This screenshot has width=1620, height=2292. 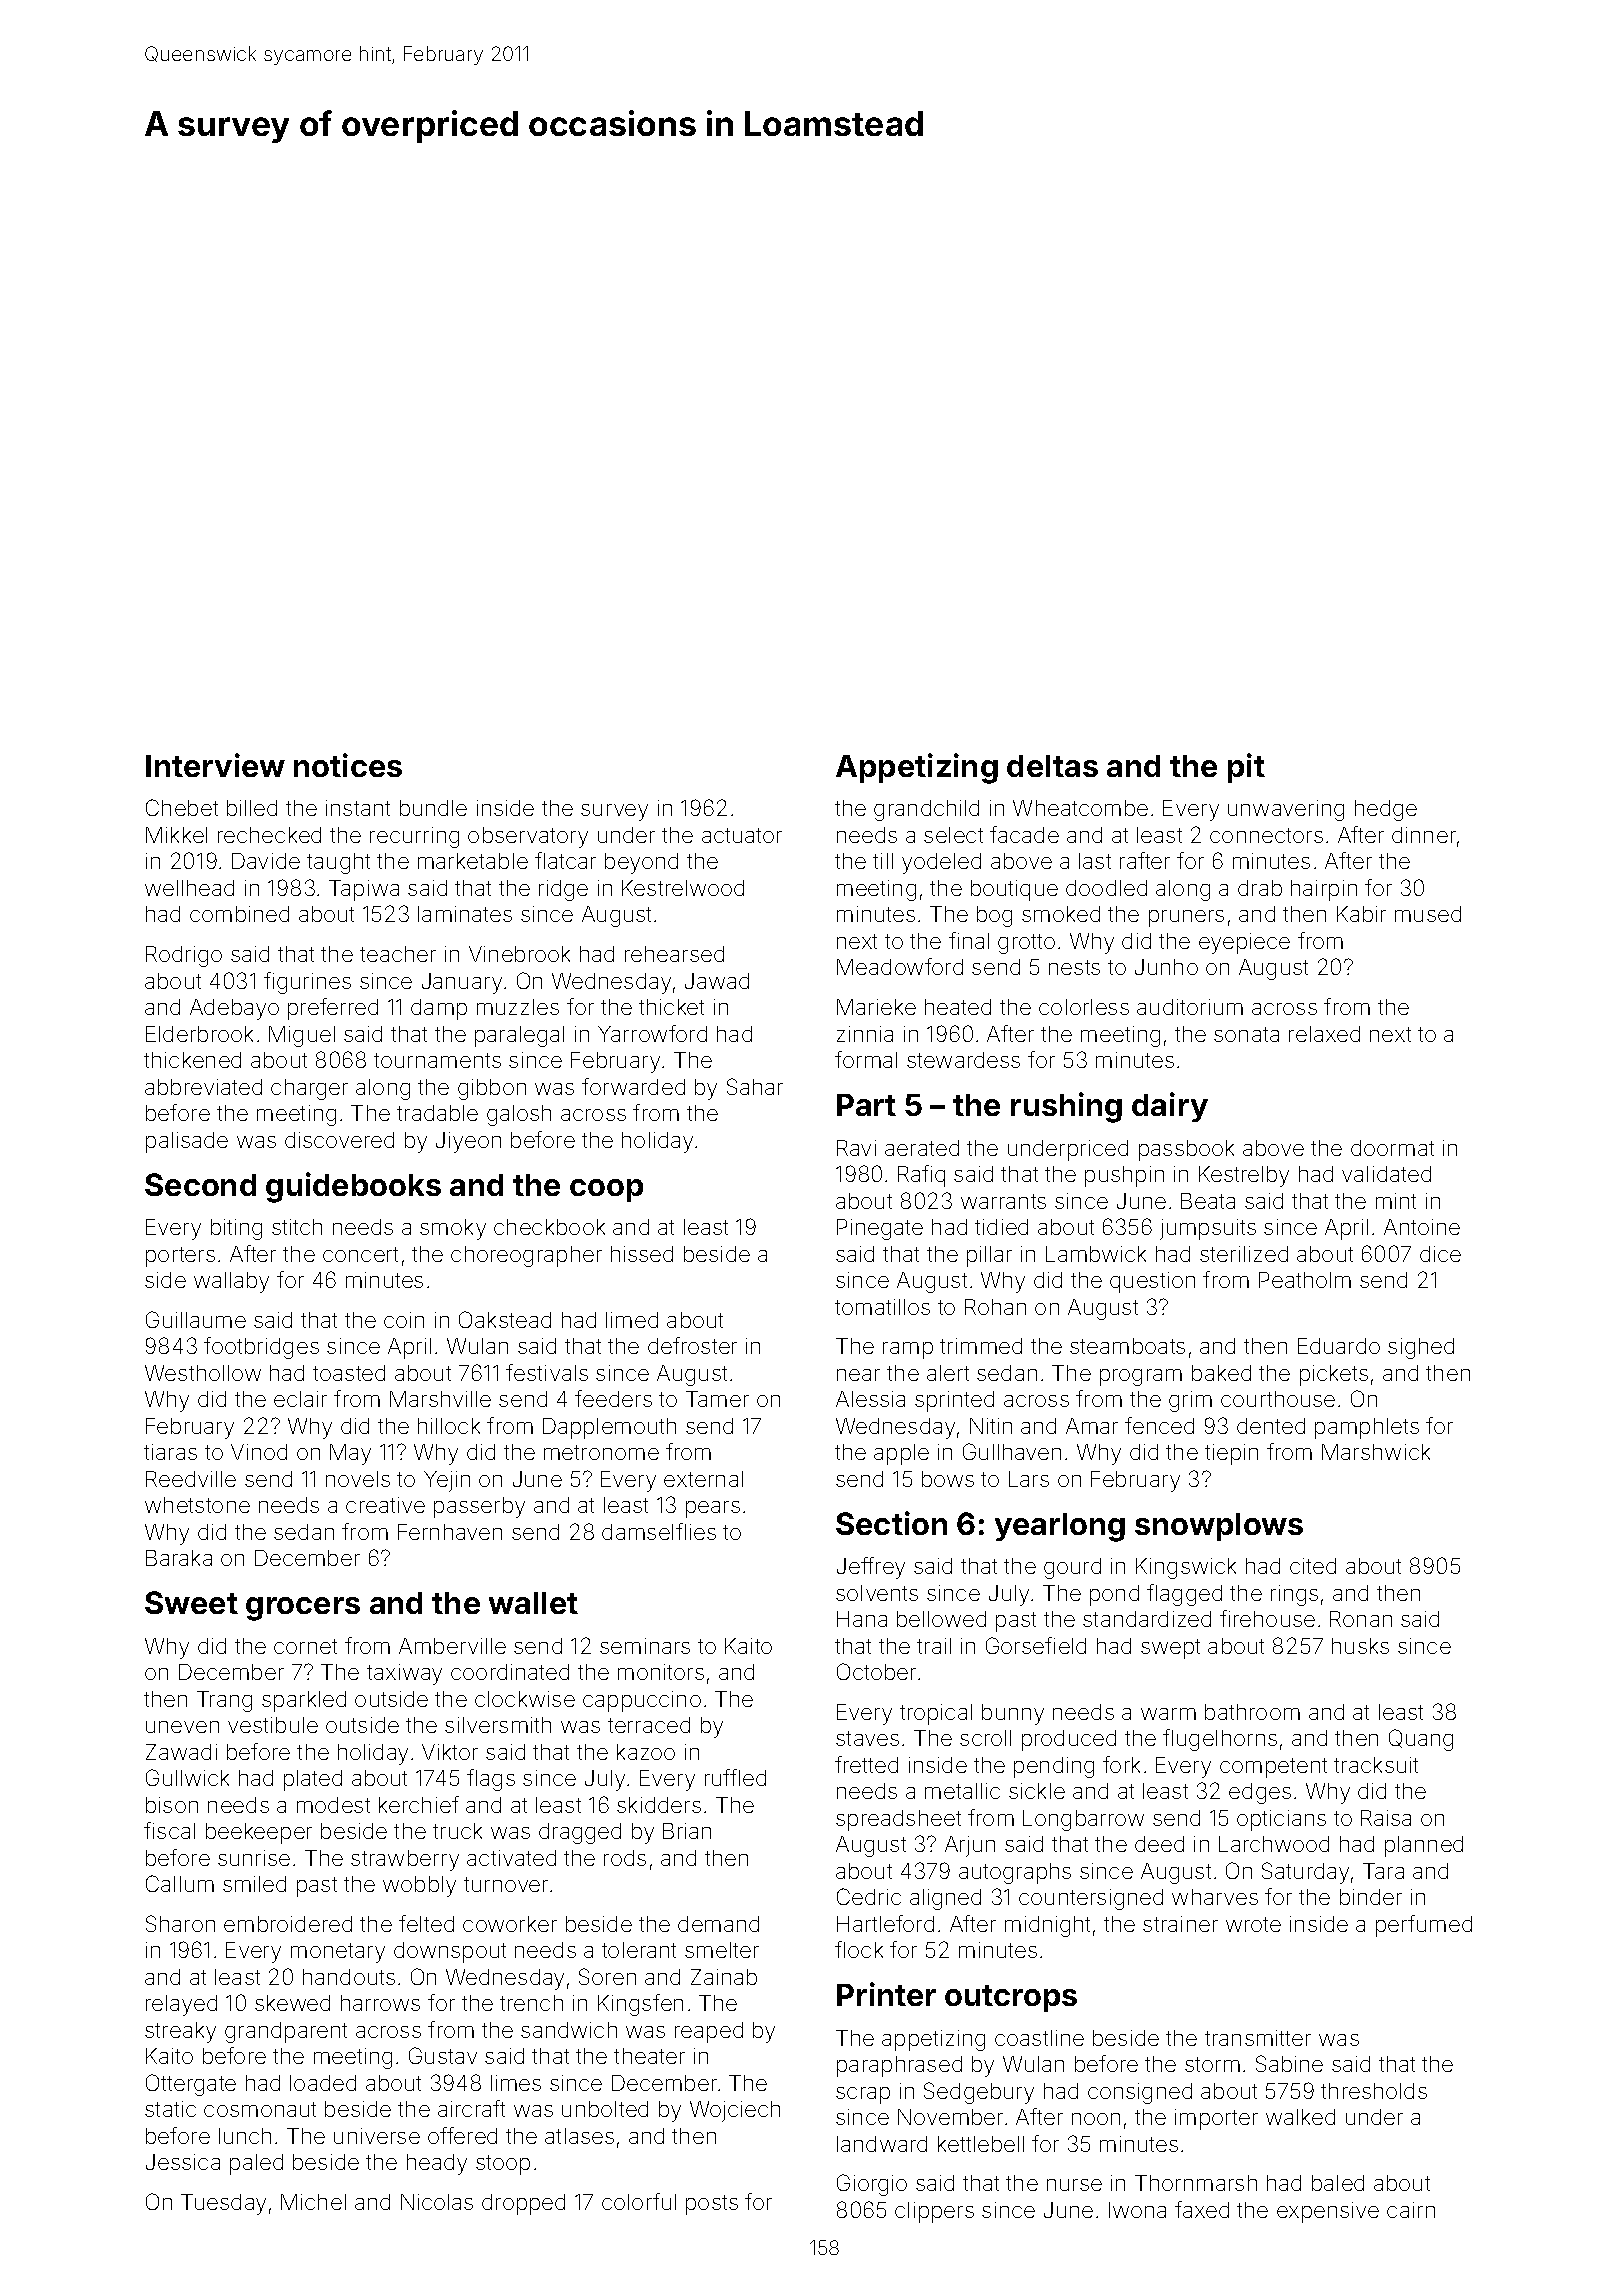 I want to click on palisade, so click(x=187, y=1142).
